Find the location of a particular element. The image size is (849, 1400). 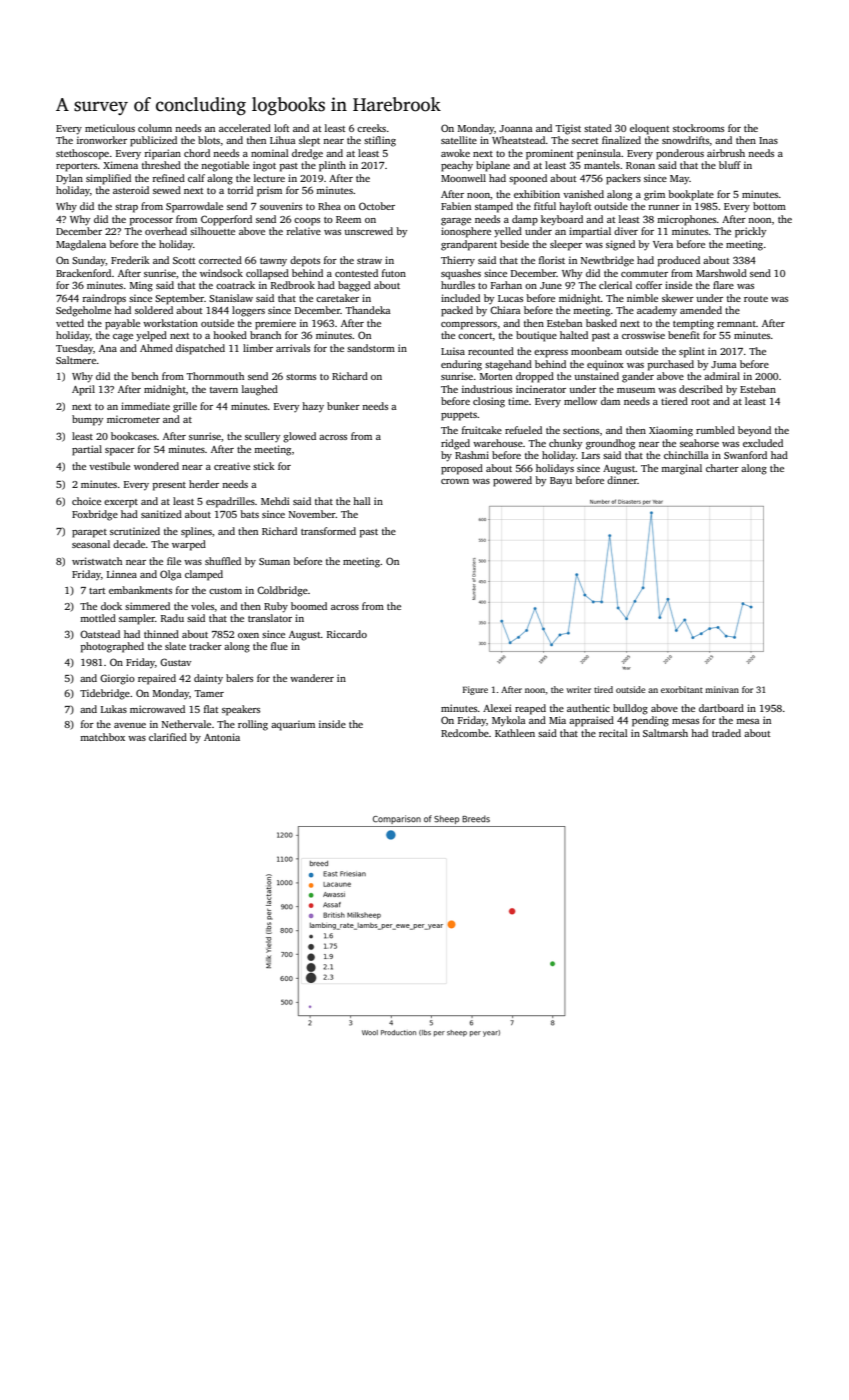

windsock is located at coordinates (221, 273).
